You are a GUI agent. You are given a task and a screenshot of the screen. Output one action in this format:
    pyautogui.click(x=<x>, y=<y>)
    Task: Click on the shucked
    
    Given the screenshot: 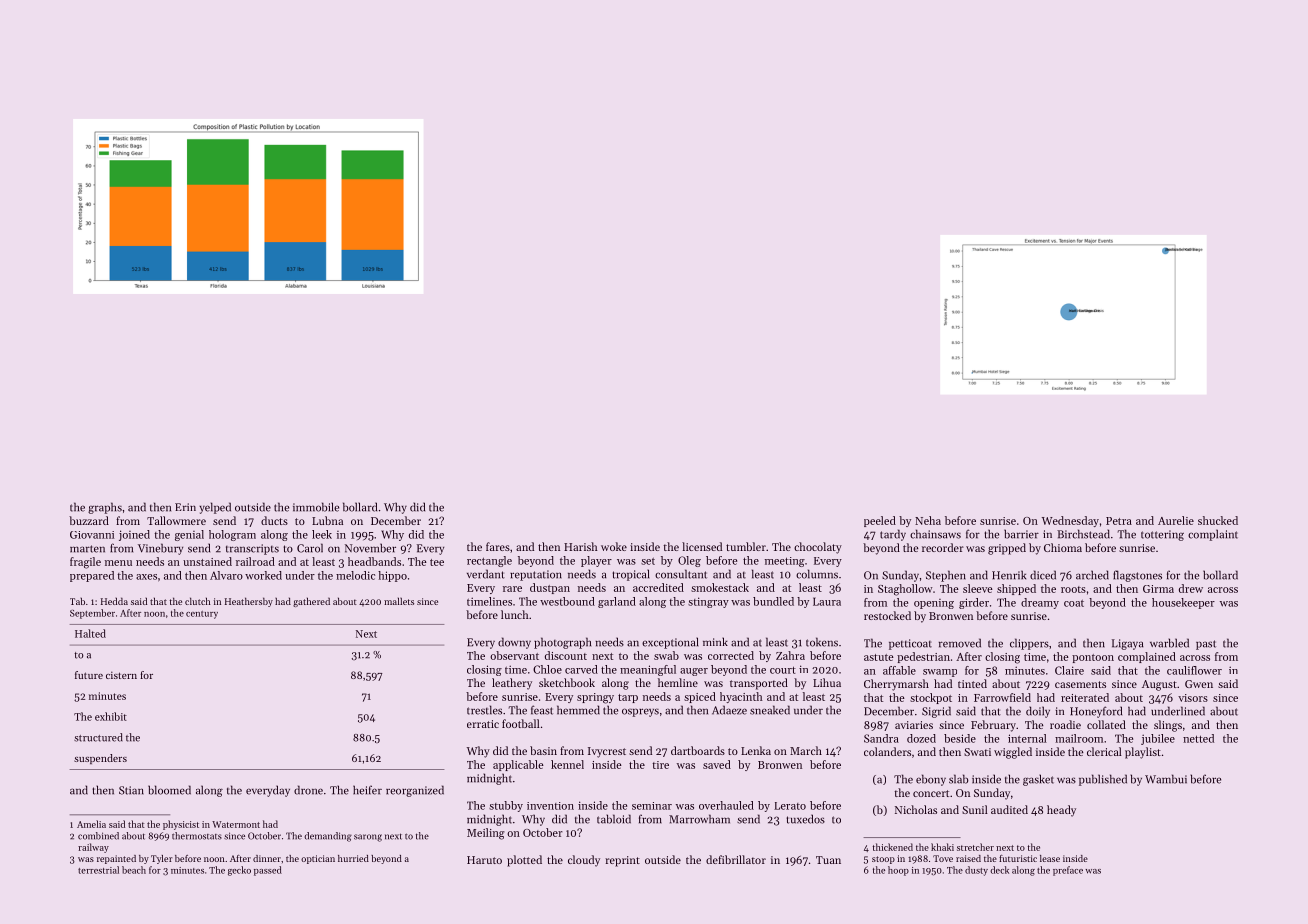 What is the action you would take?
    pyautogui.click(x=1218, y=520)
